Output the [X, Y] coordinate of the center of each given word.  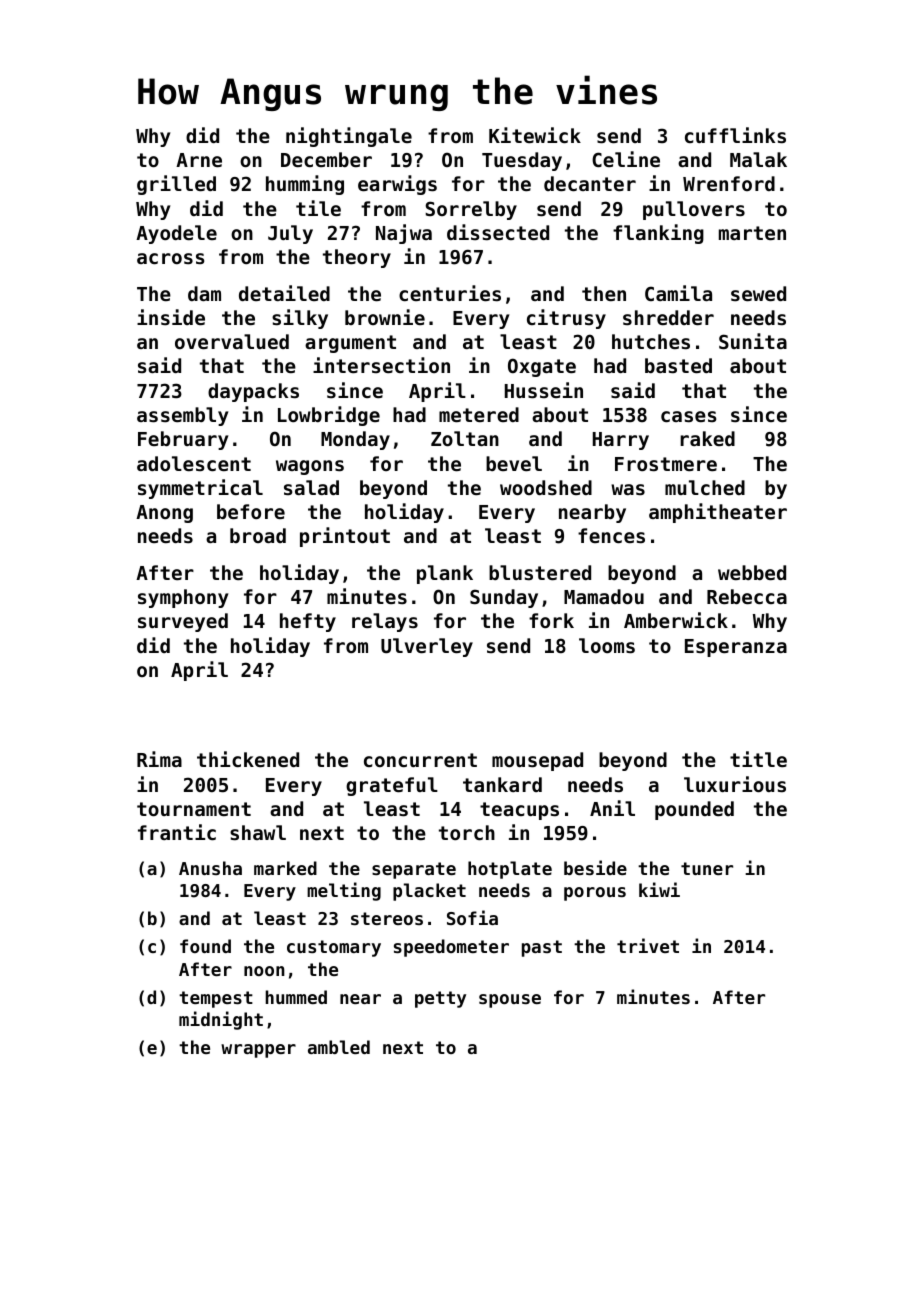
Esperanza [736, 648]
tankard [502, 784]
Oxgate [542, 367]
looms [607, 646]
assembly [182, 416]
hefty [308, 622]
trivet [648, 945]
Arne [199, 160]
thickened [248, 759]
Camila [678, 293]
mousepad [537, 761]
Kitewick [535, 135]
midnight [221, 1020]
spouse [510, 1001]
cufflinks [735, 135]
